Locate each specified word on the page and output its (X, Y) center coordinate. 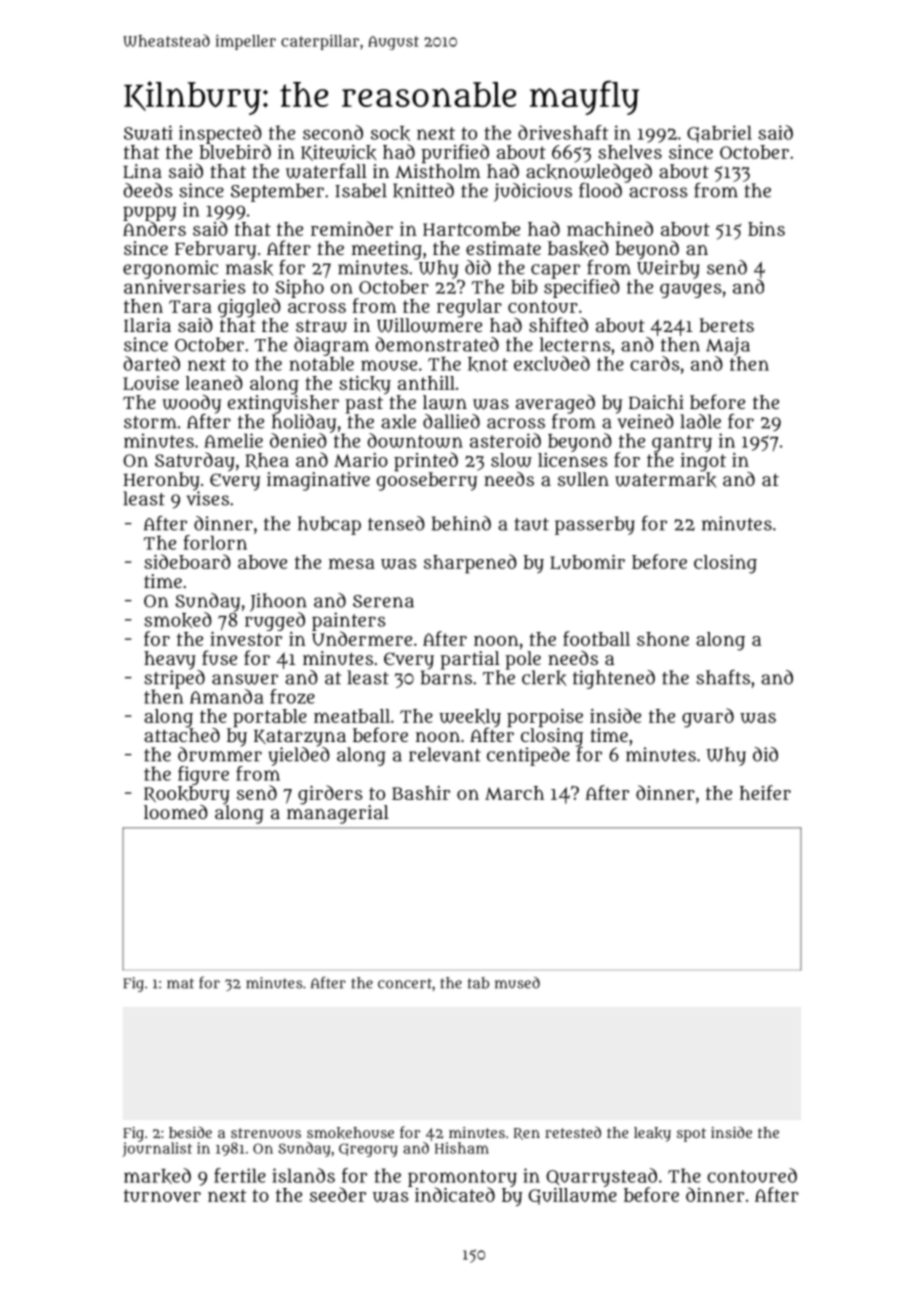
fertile (240, 1175)
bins (766, 229)
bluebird (235, 151)
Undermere (362, 638)
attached (182, 734)
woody (191, 404)
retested (573, 1132)
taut (531, 524)
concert (405, 983)
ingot (703, 462)
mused (517, 983)
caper (555, 271)
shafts (723, 677)
